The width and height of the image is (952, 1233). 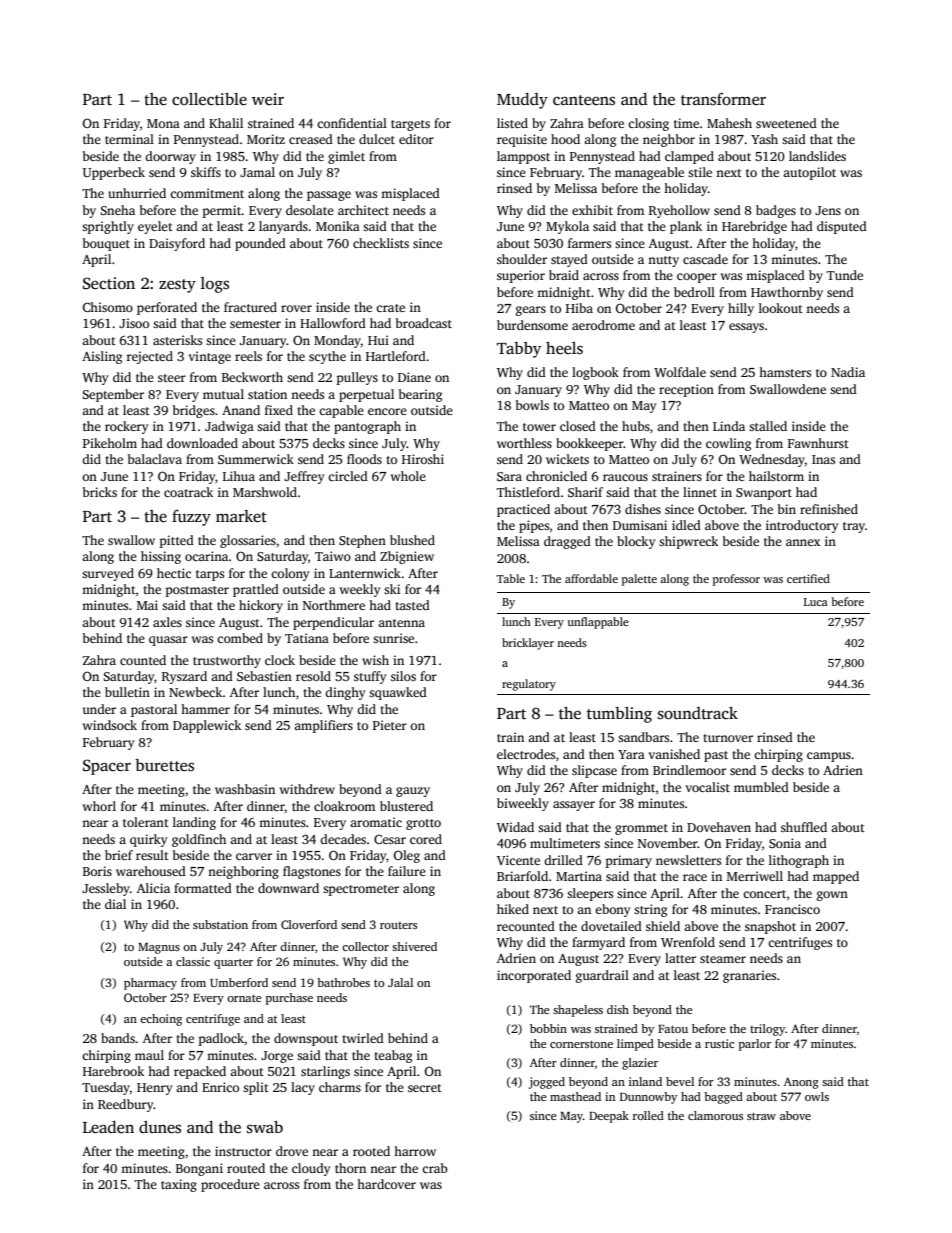 I want to click on Fawnhurst, so click(x=818, y=443).
